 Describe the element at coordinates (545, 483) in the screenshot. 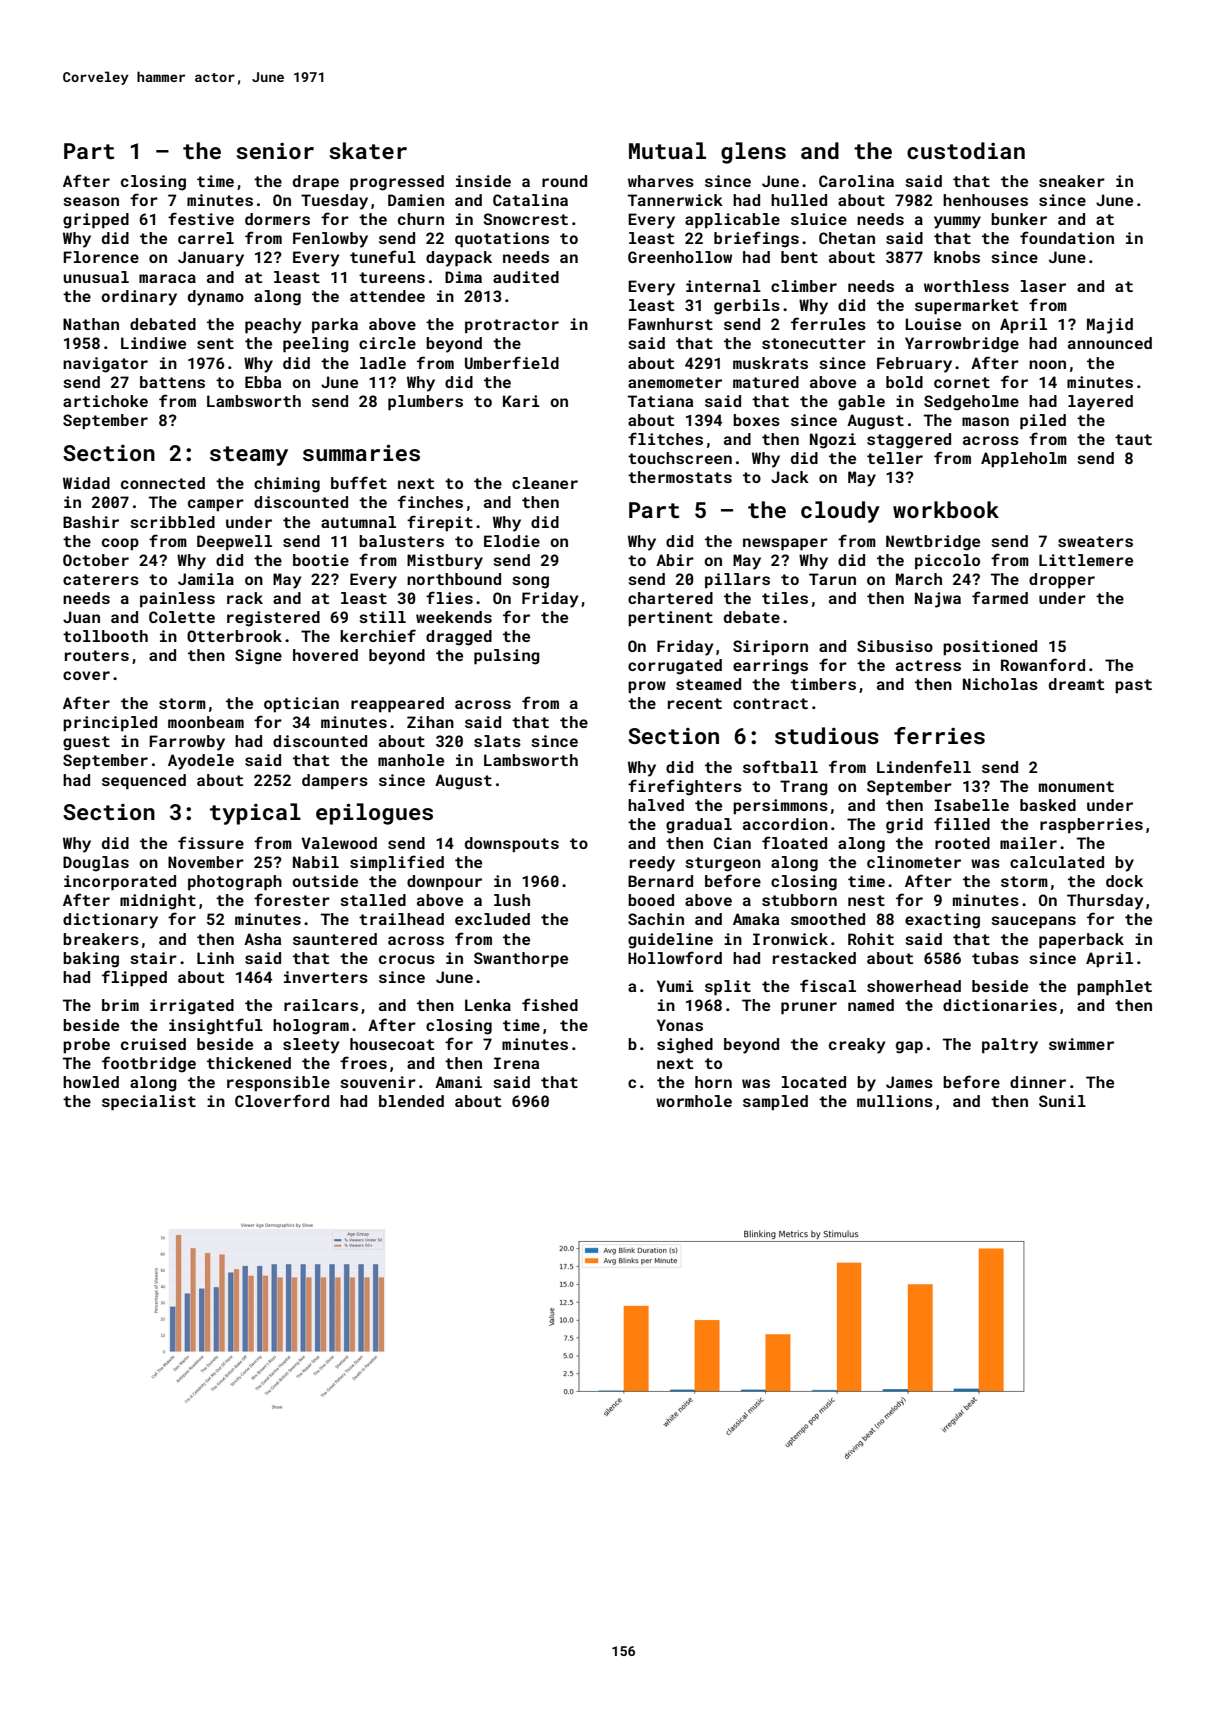

I see `cleaner` at that location.
